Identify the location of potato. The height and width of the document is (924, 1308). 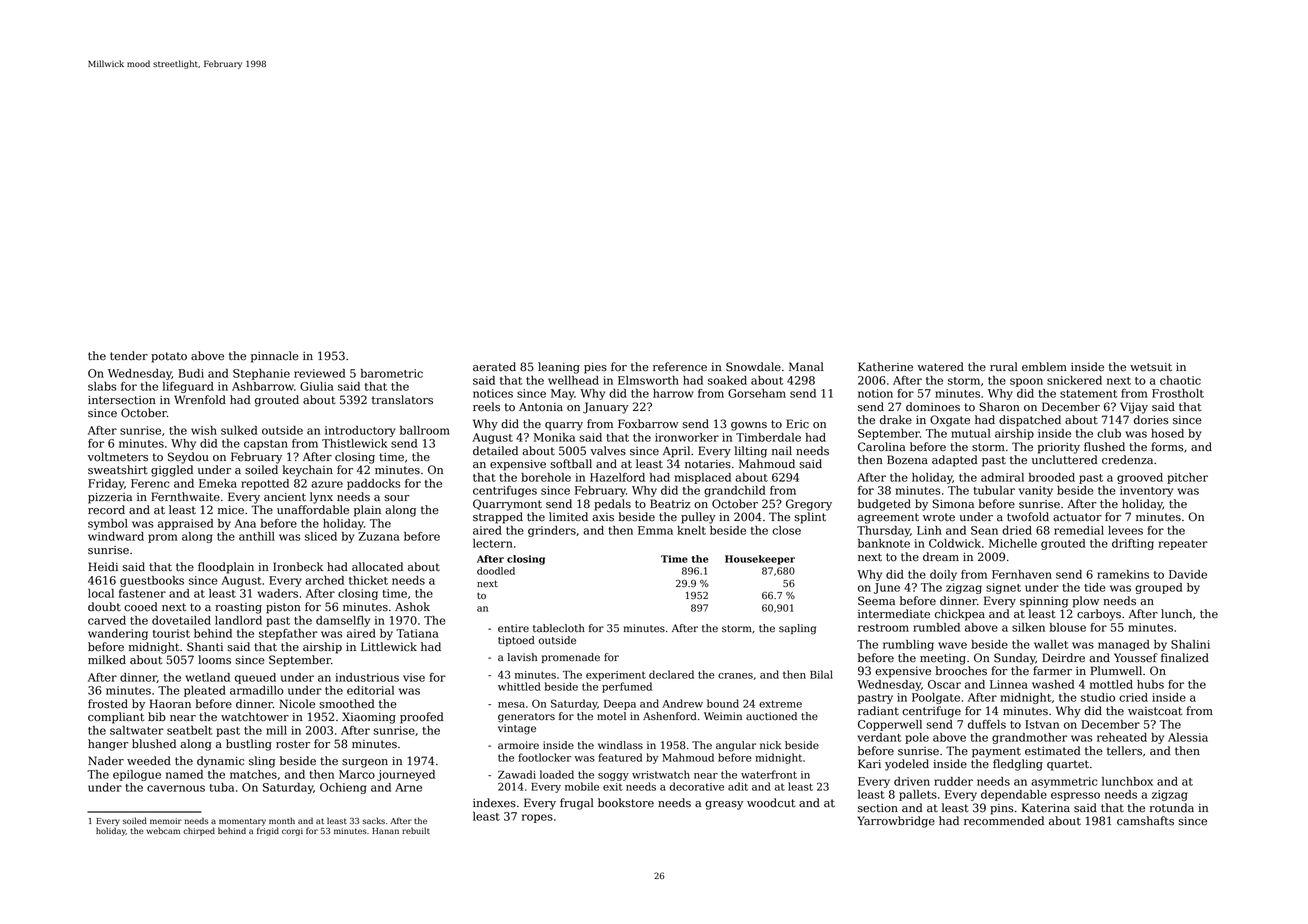
(169, 357).
